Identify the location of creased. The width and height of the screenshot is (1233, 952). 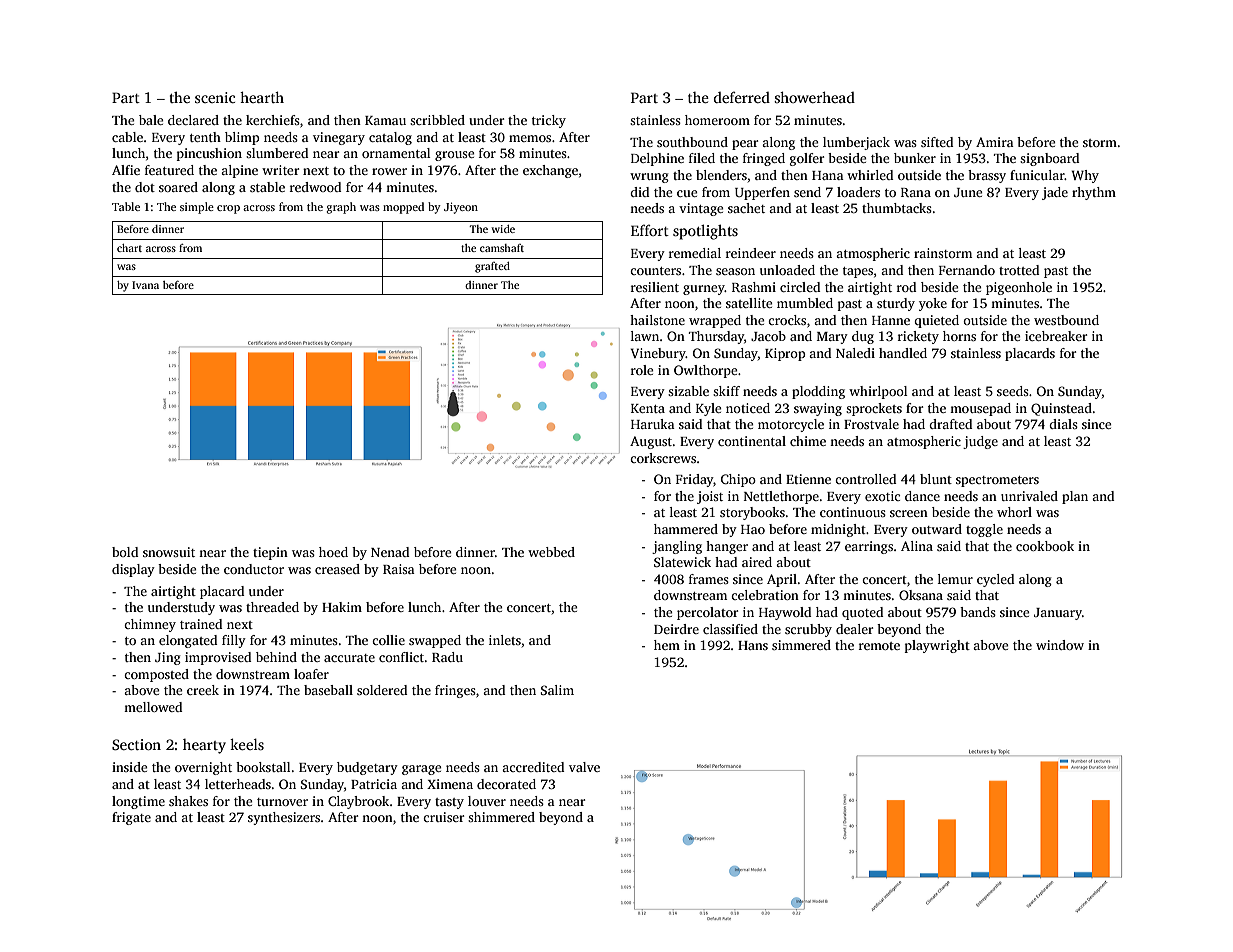
(337, 569).
